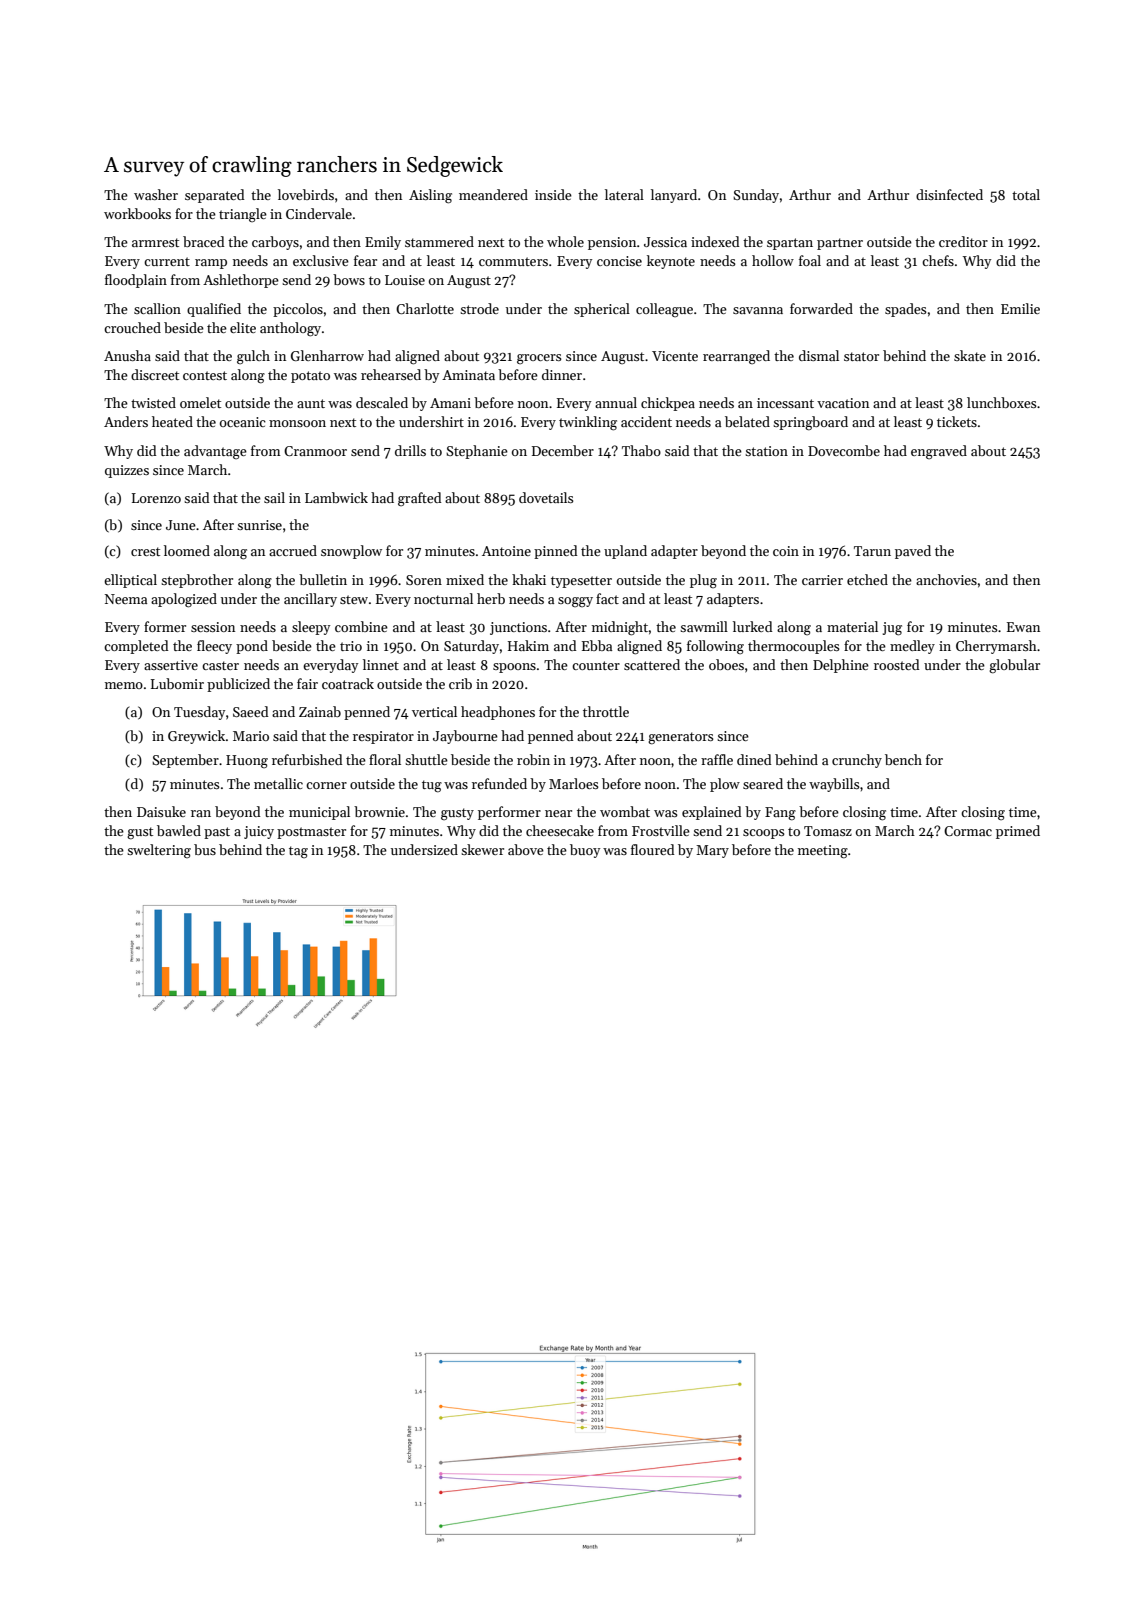 The height and width of the document is (1619, 1145). What do you see at coordinates (624, 194) in the document?
I see `lateral` at bounding box center [624, 194].
